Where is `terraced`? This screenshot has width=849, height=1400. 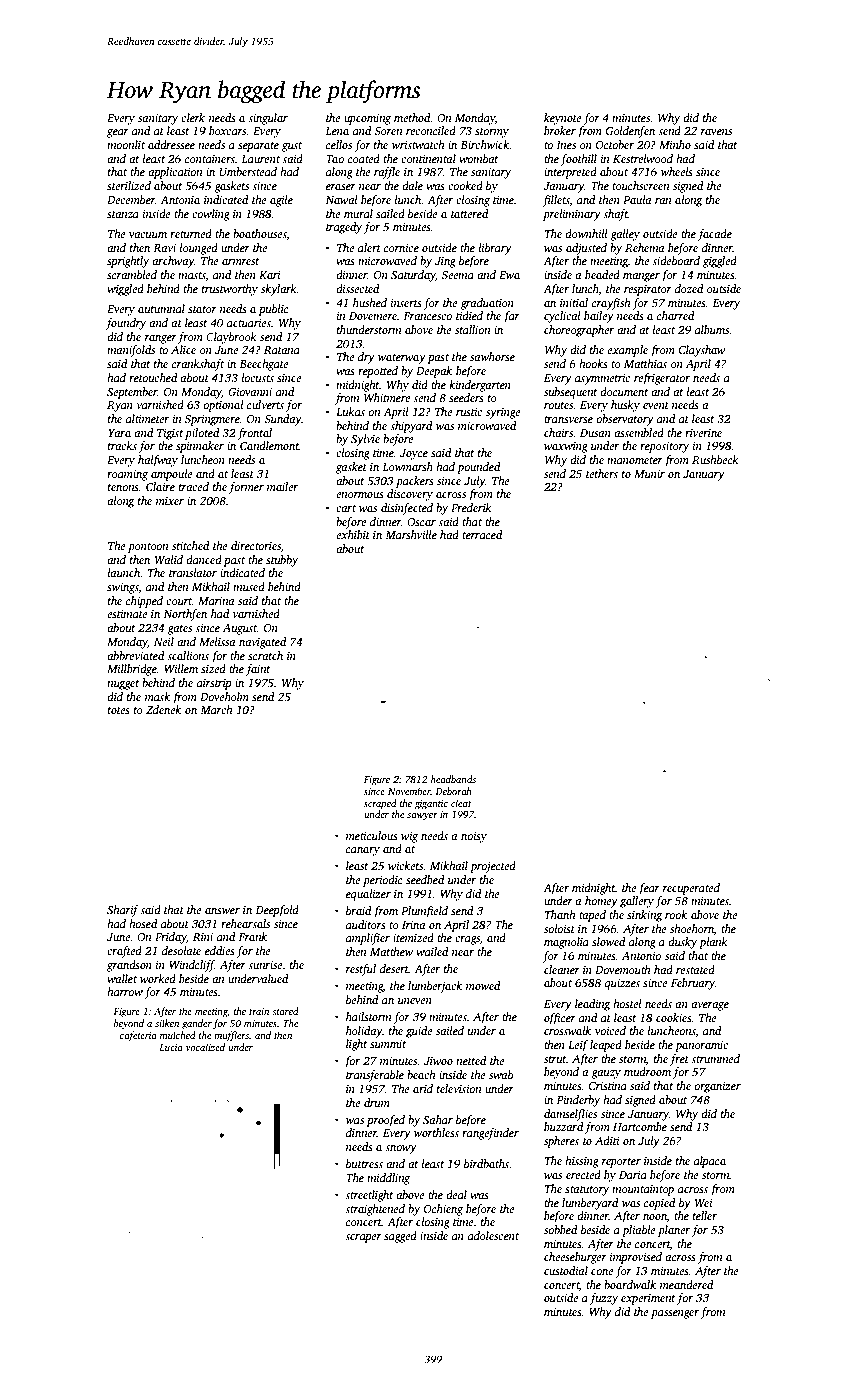 terraced is located at coordinates (482, 534).
